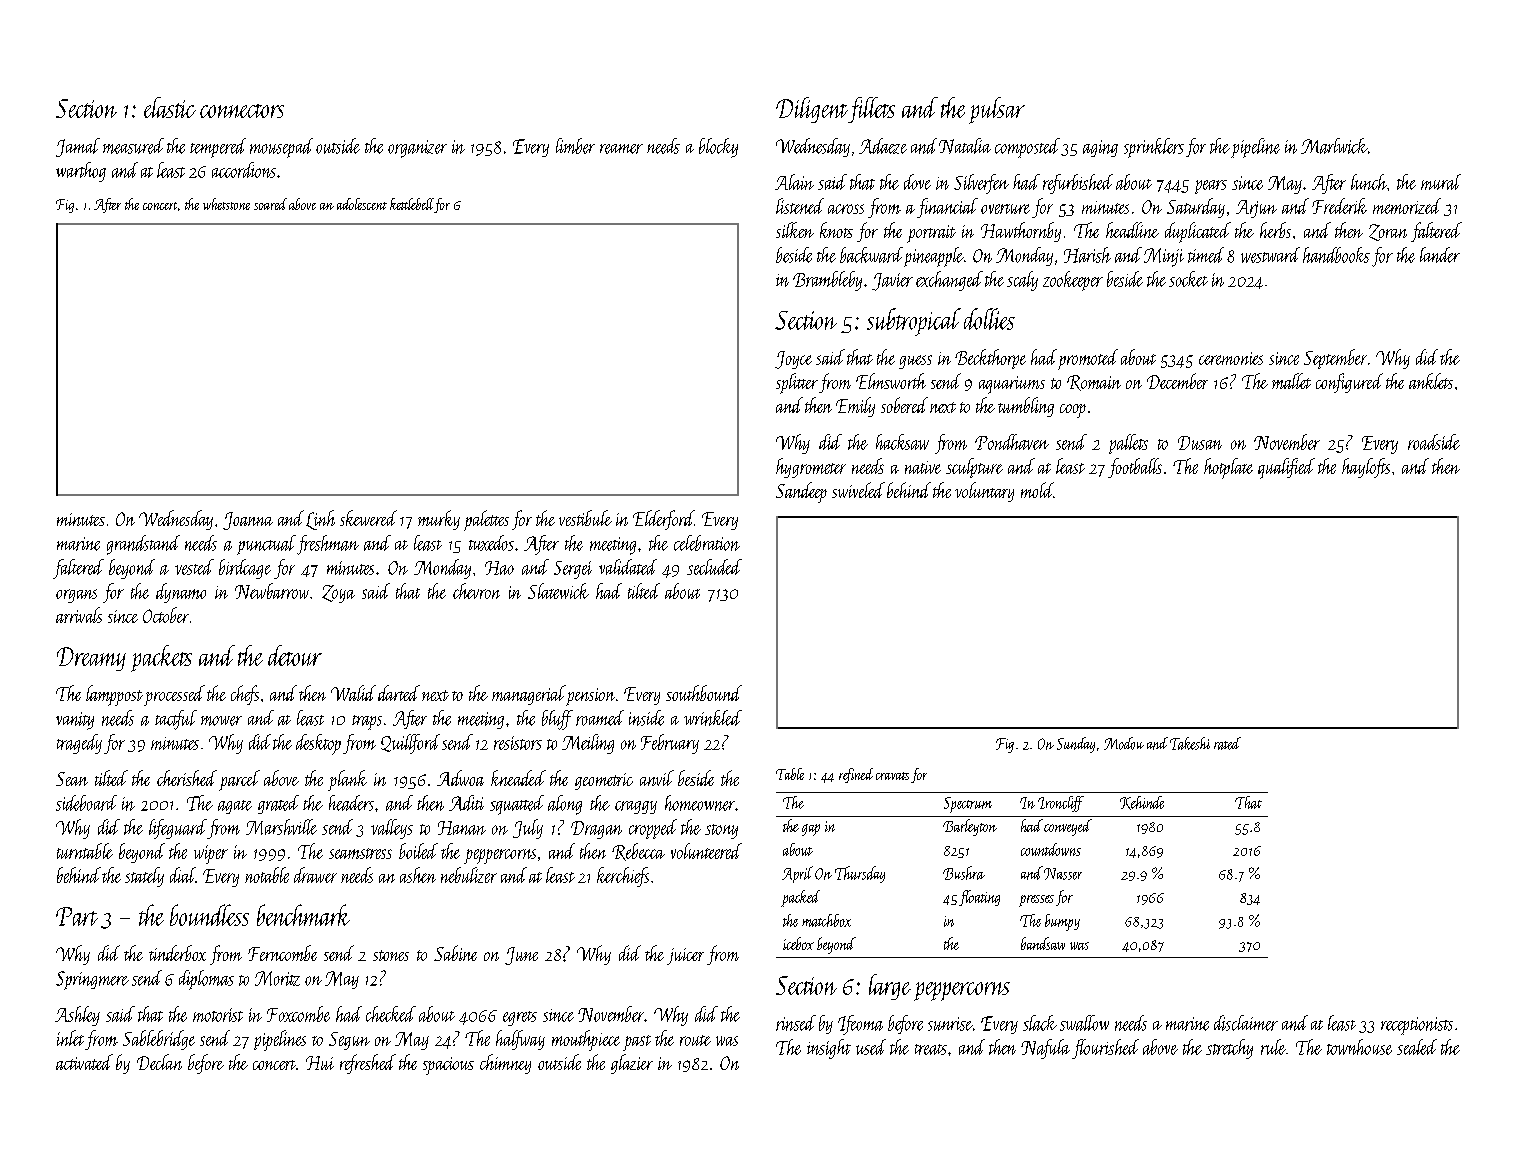 The image size is (1515, 1170). What do you see at coordinates (1334, 146) in the screenshot?
I see `Marlwick` at bounding box center [1334, 146].
